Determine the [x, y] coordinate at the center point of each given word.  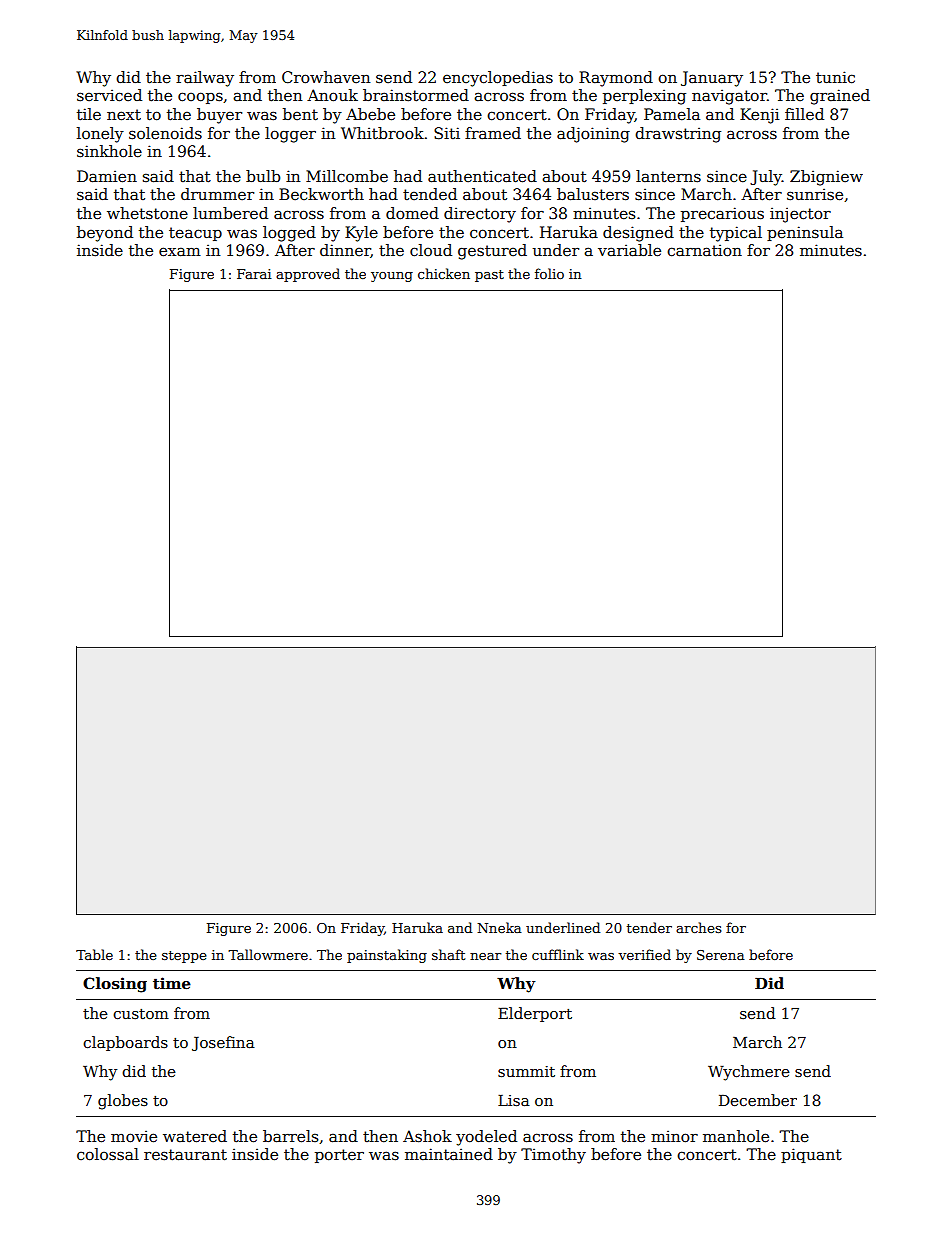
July [766, 178]
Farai [254, 274]
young [392, 277]
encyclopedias [498, 79]
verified [644, 954]
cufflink [558, 954]
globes [123, 1102]
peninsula [805, 233]
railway [205, 79]
